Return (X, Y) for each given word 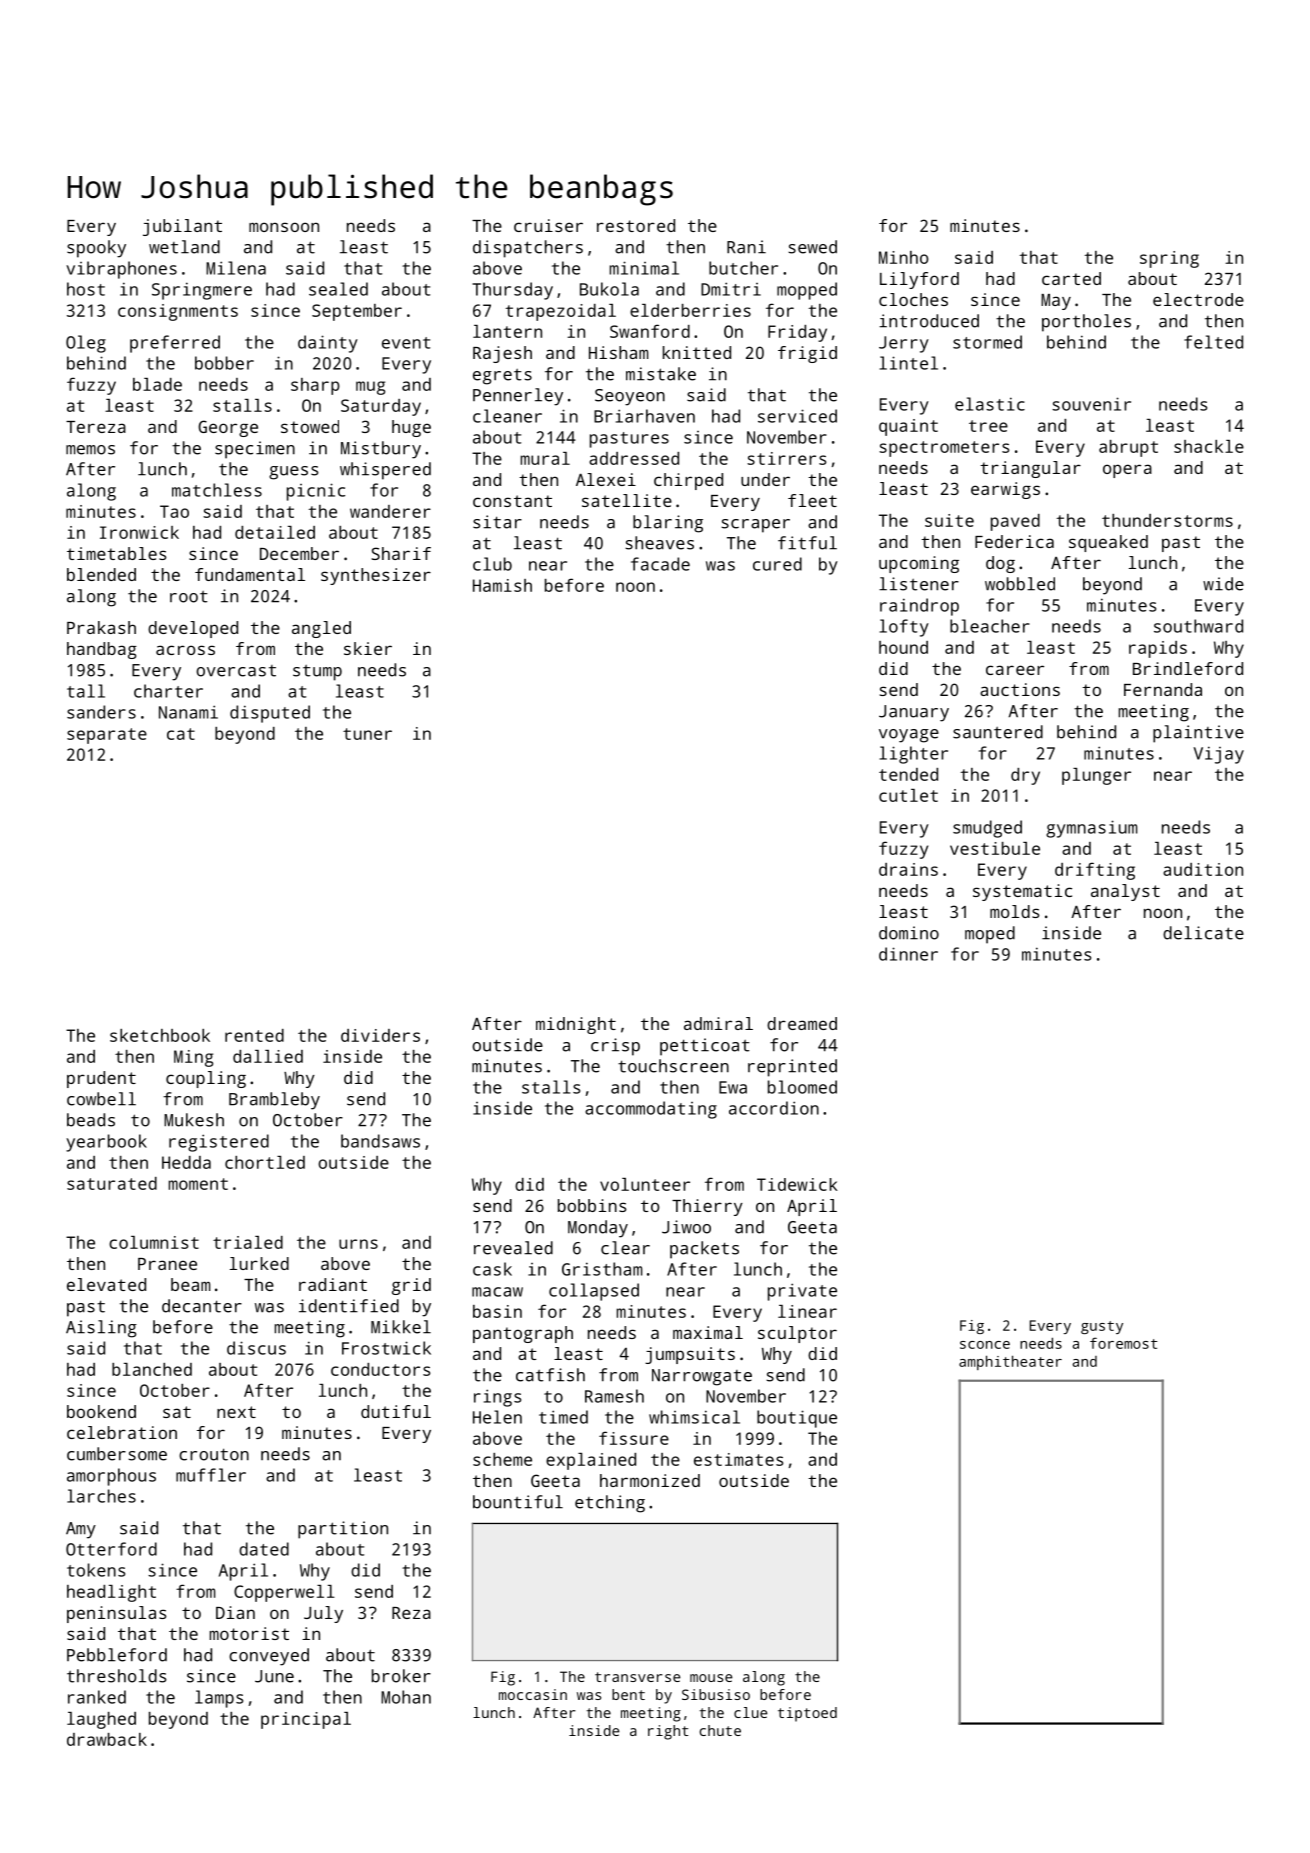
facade (660, 564)
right (668, 1732)
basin (497, 1311)
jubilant (182, 227)
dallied (268, 1056)
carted (1071, 278)
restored (636, 225)
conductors (380, 1369)
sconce (985, 1345)
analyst (1125, 892)
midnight (576, 1025)
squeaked (1108, 543)
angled (321, 629)
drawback (107, 1739)
